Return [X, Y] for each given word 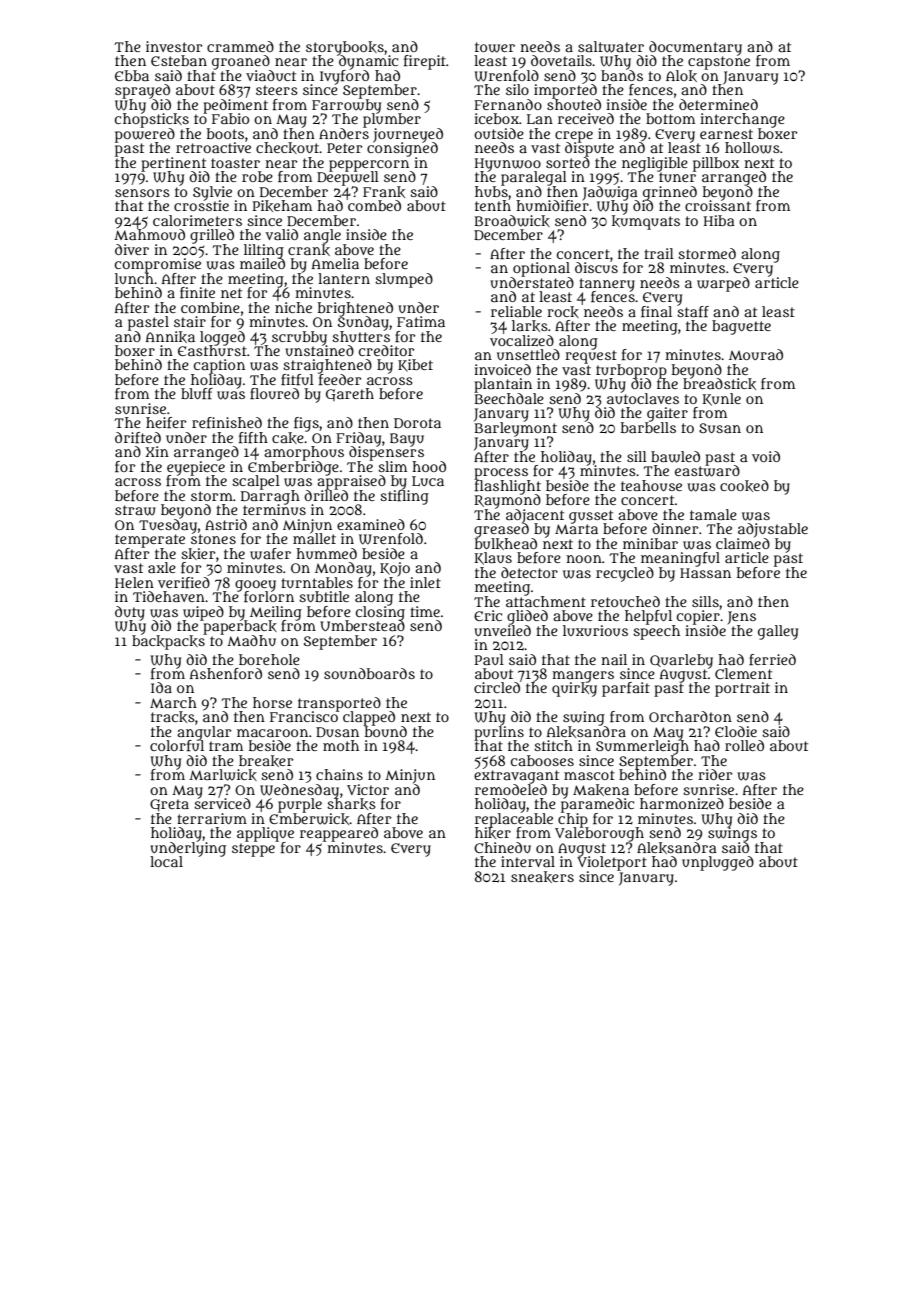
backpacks [168, 642]
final [656, 311]
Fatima [421, 321]
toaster [235, 163]
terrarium [212, 818]
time [425, 611]
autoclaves [643, 398]
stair [190, 321]
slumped [404, 280]
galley [778, 632]
